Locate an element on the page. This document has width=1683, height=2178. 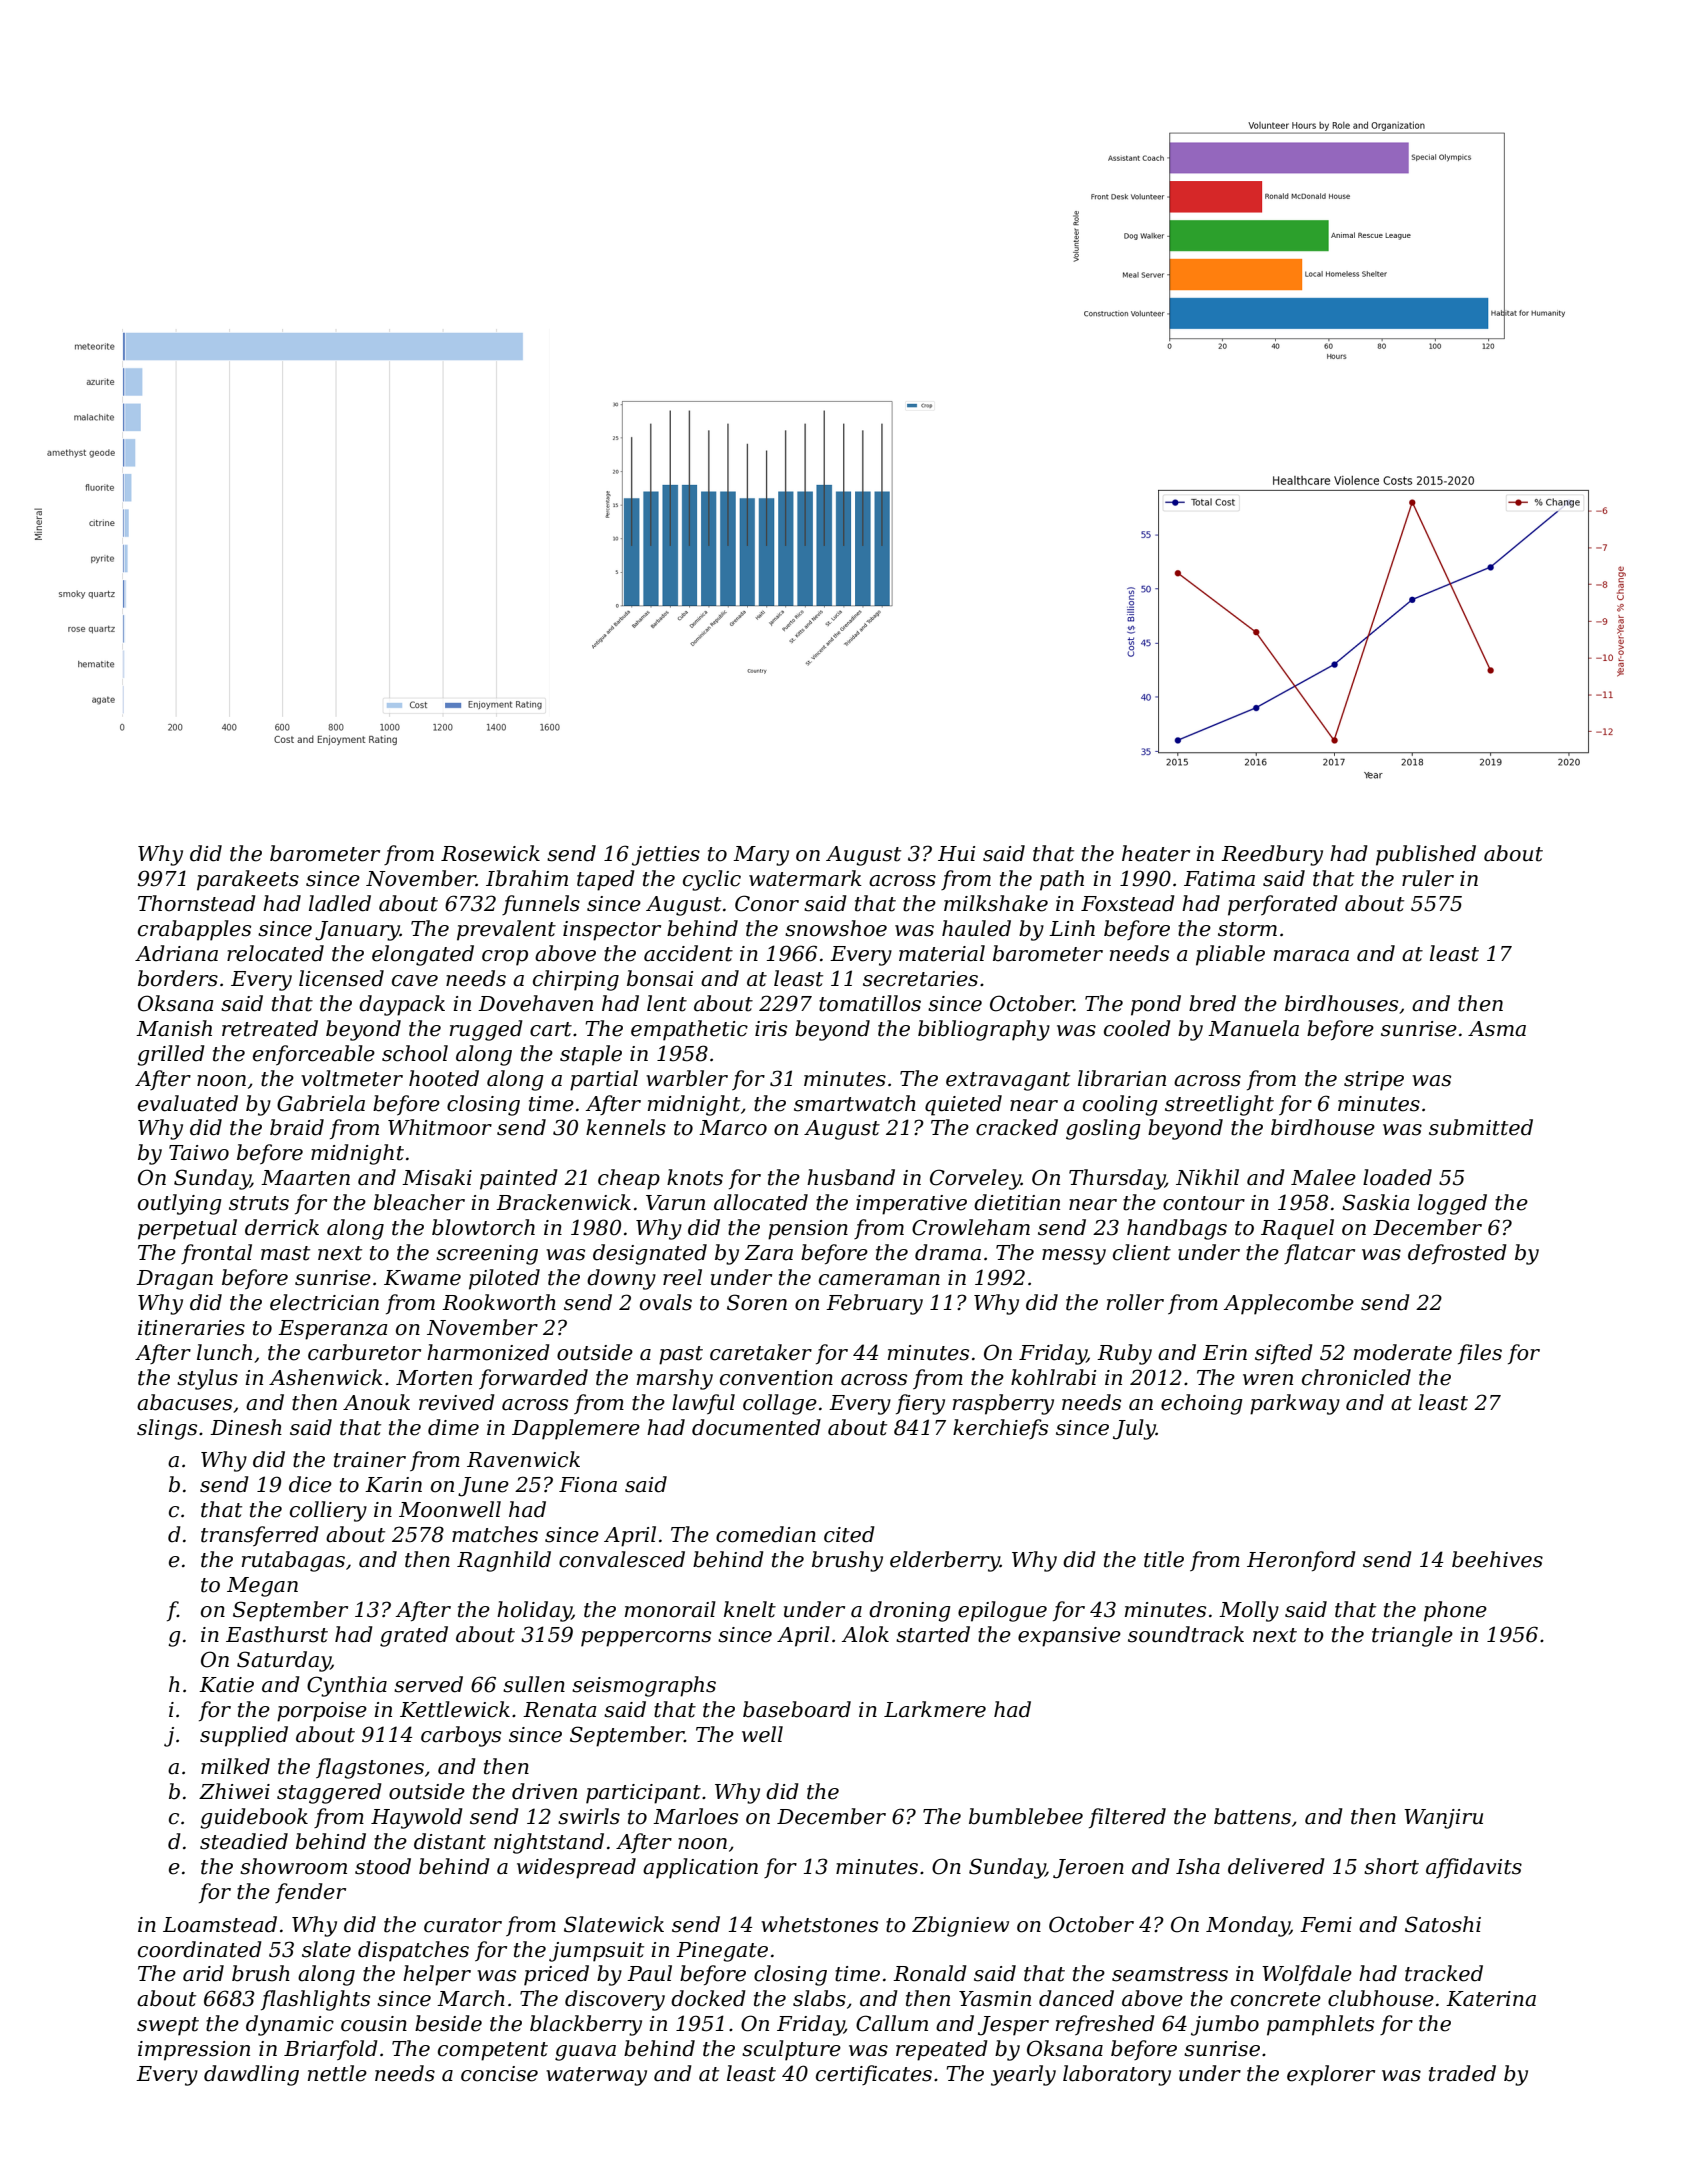
roller is located at coordinates (1135, 1302).
